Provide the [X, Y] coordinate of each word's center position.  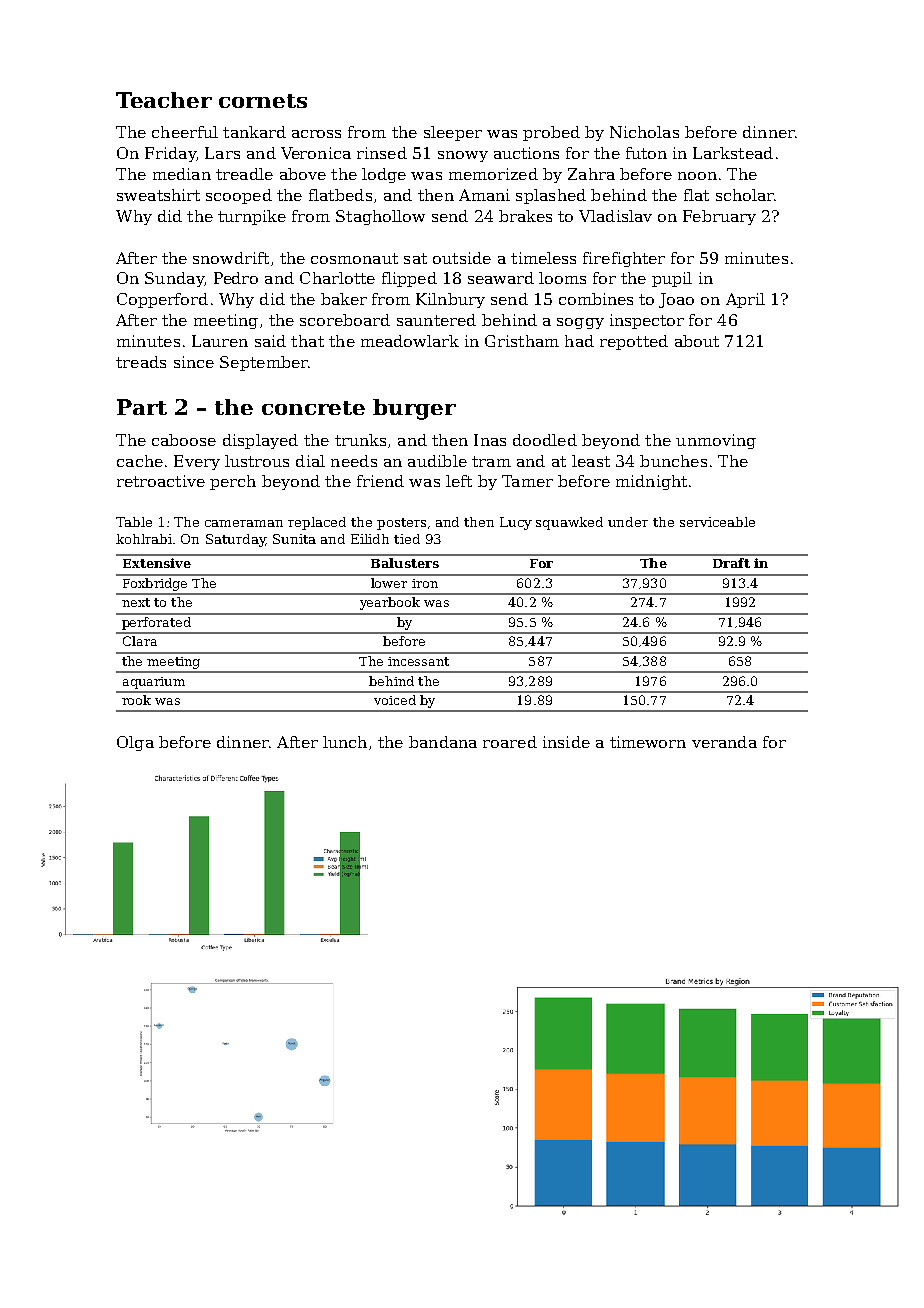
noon [697, 176]
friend [380, 481]
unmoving [716, 441]
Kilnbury [450, 300]
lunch [345, 742]
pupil [672, 279]
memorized [493, 174]
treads [141, 362]
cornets [263, 101]
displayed [260, 441]
